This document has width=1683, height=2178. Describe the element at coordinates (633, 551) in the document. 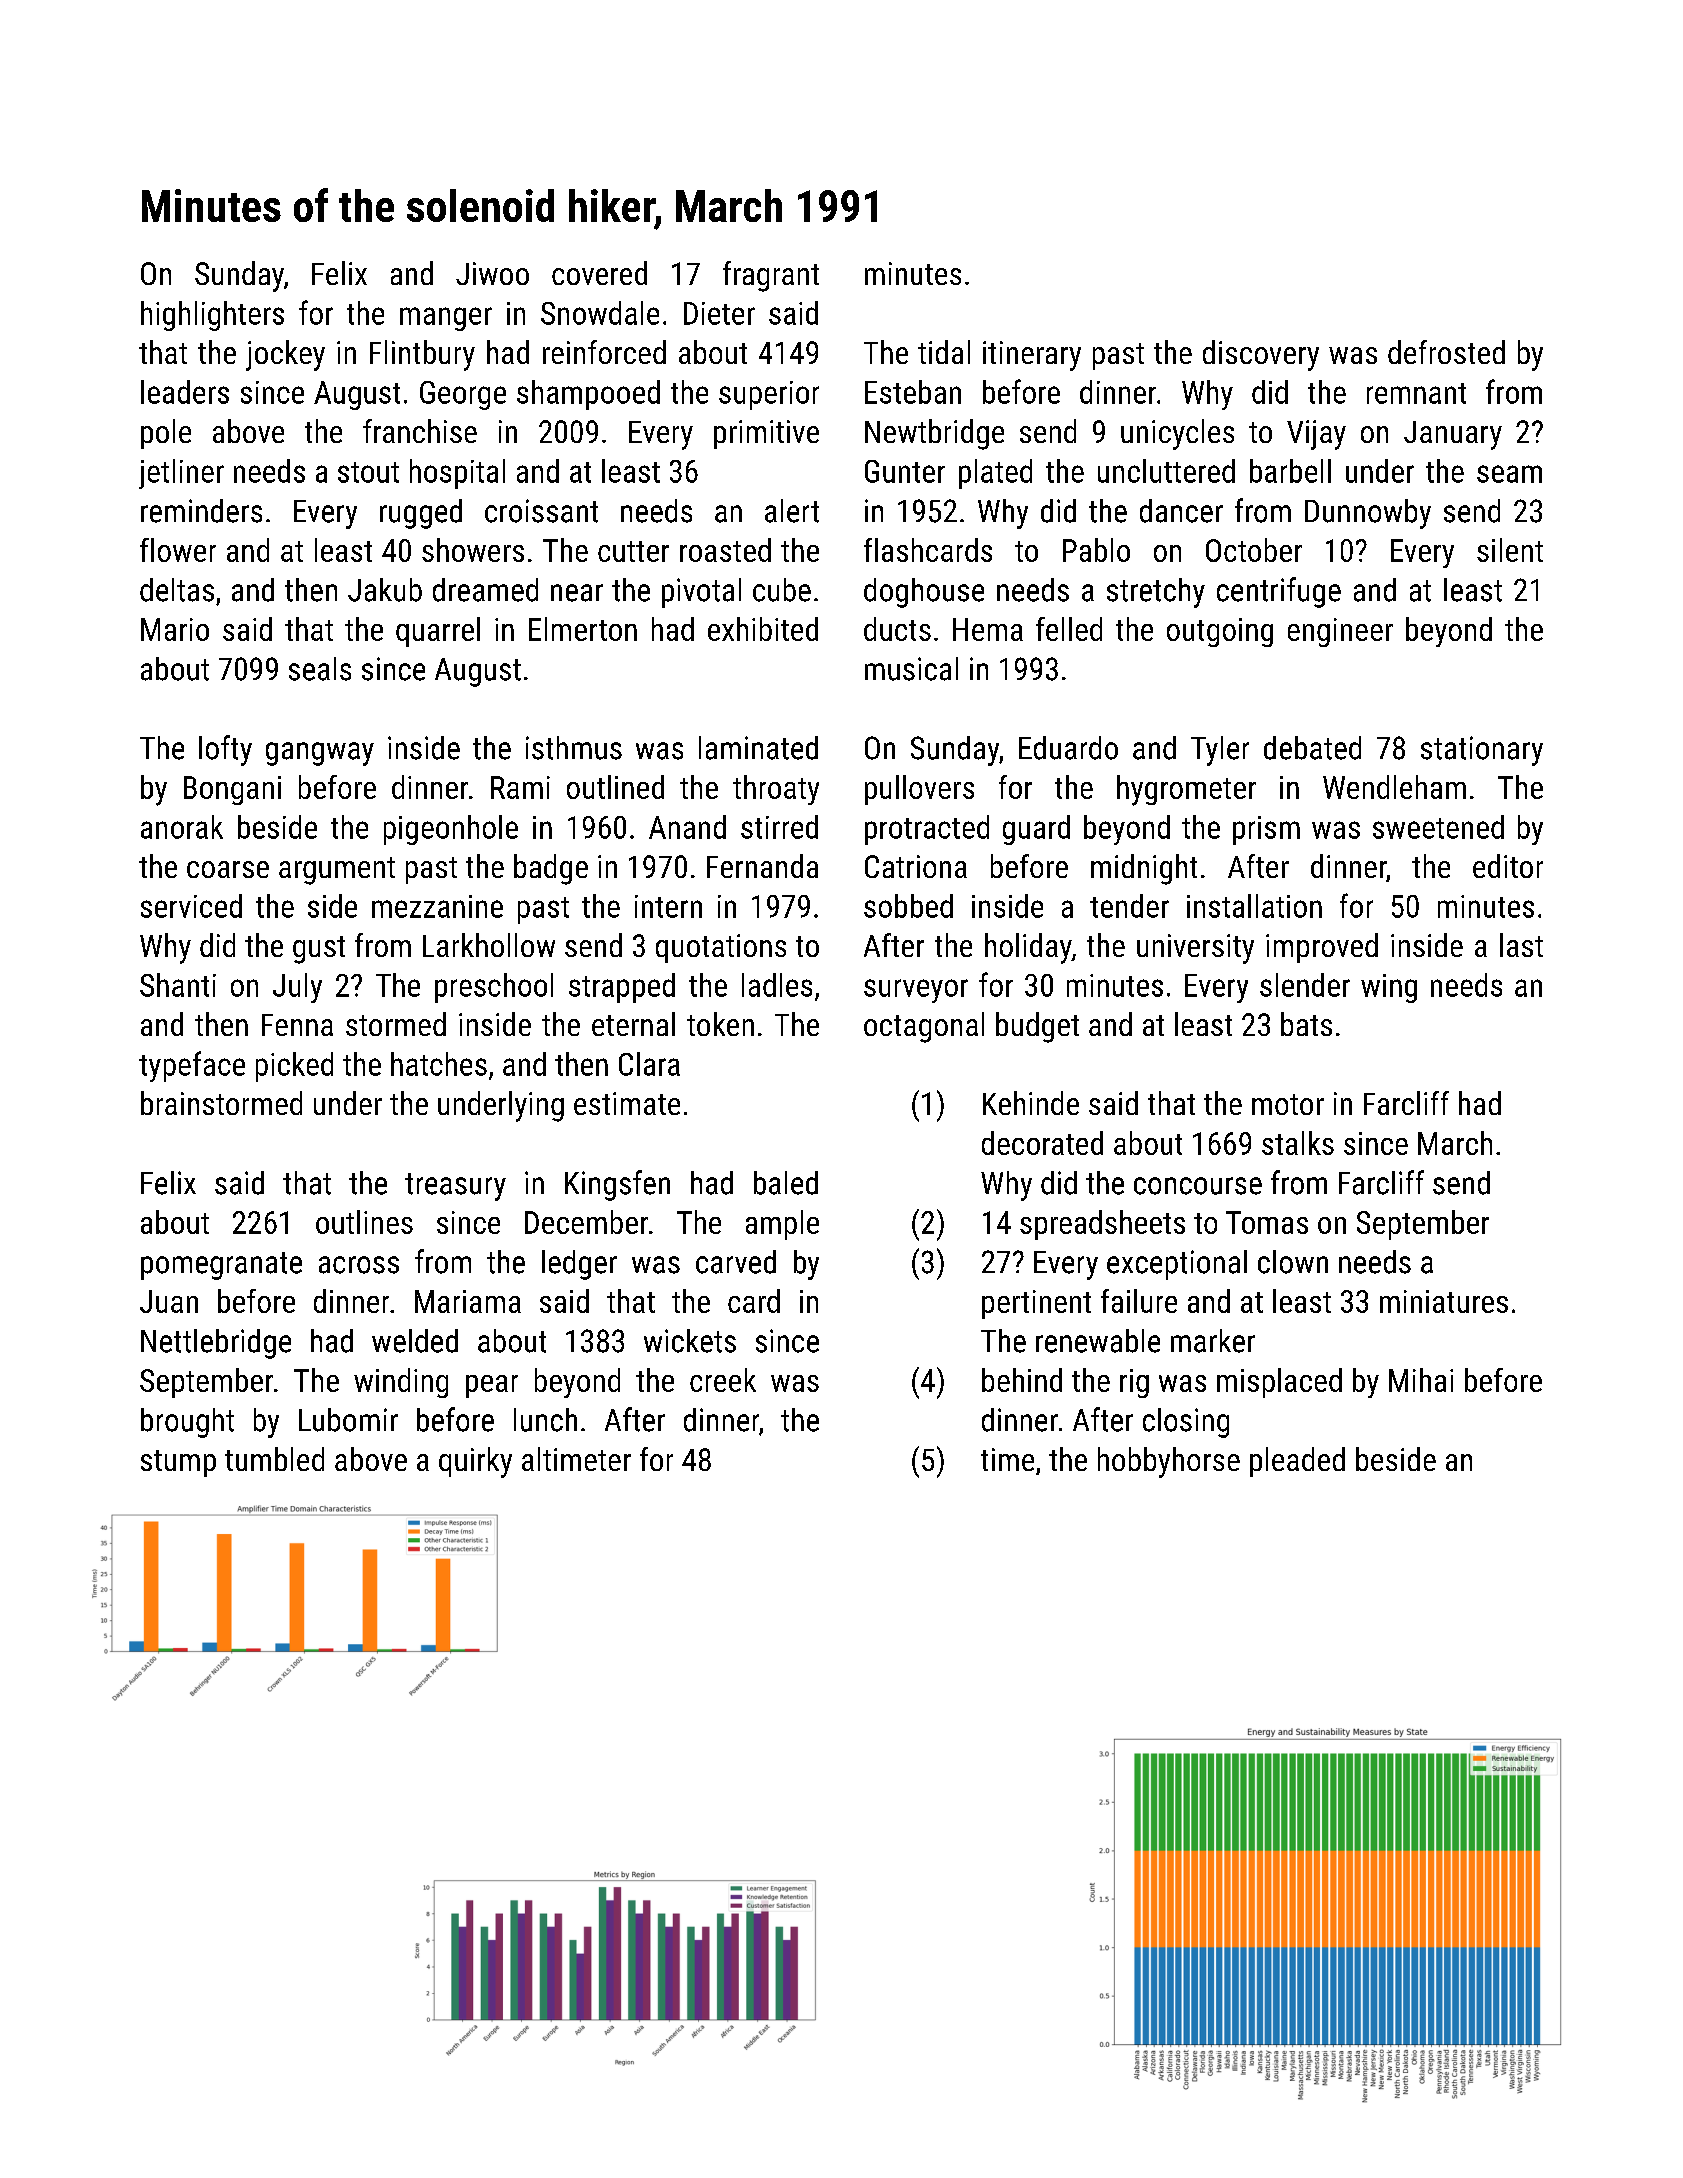

I see `cutter` at that location.
